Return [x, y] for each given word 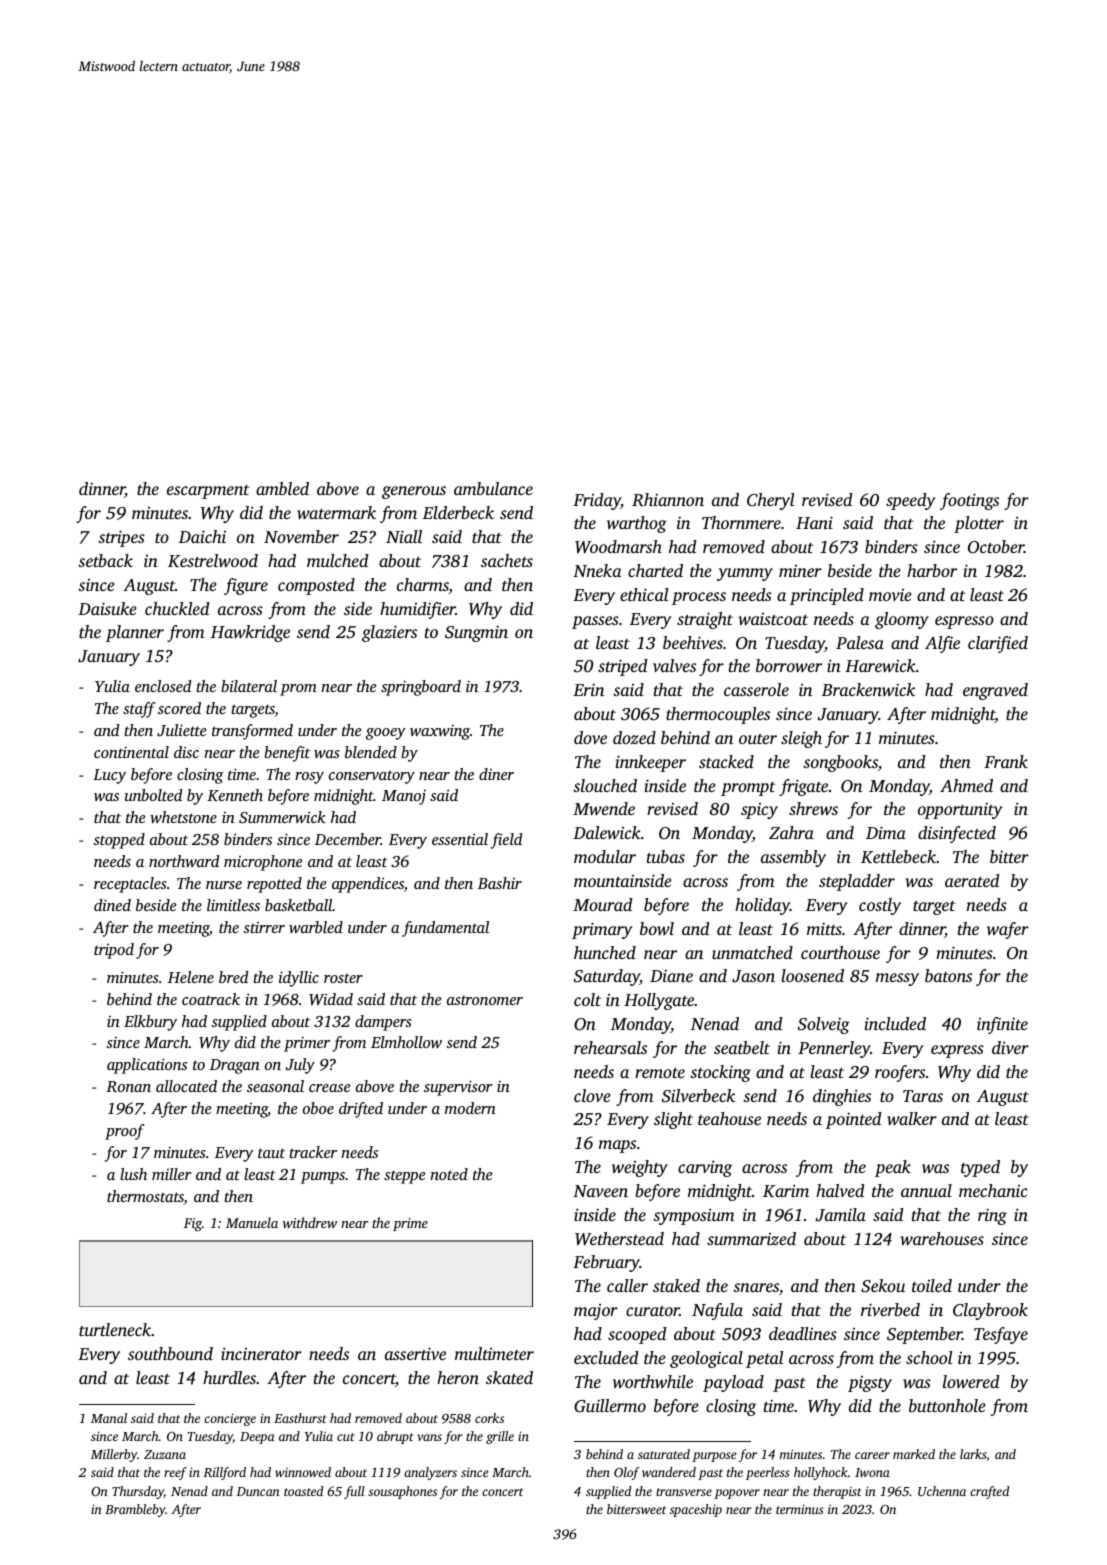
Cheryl [770, 501]
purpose [714, 1457]
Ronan [128, 1086]
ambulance [493, 488]
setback [105, 560]
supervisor [458, 1088]
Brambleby [135, 1510]
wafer [1008, 930]
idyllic [299, 979]
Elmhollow [406, 1042]
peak [893, 1168]
